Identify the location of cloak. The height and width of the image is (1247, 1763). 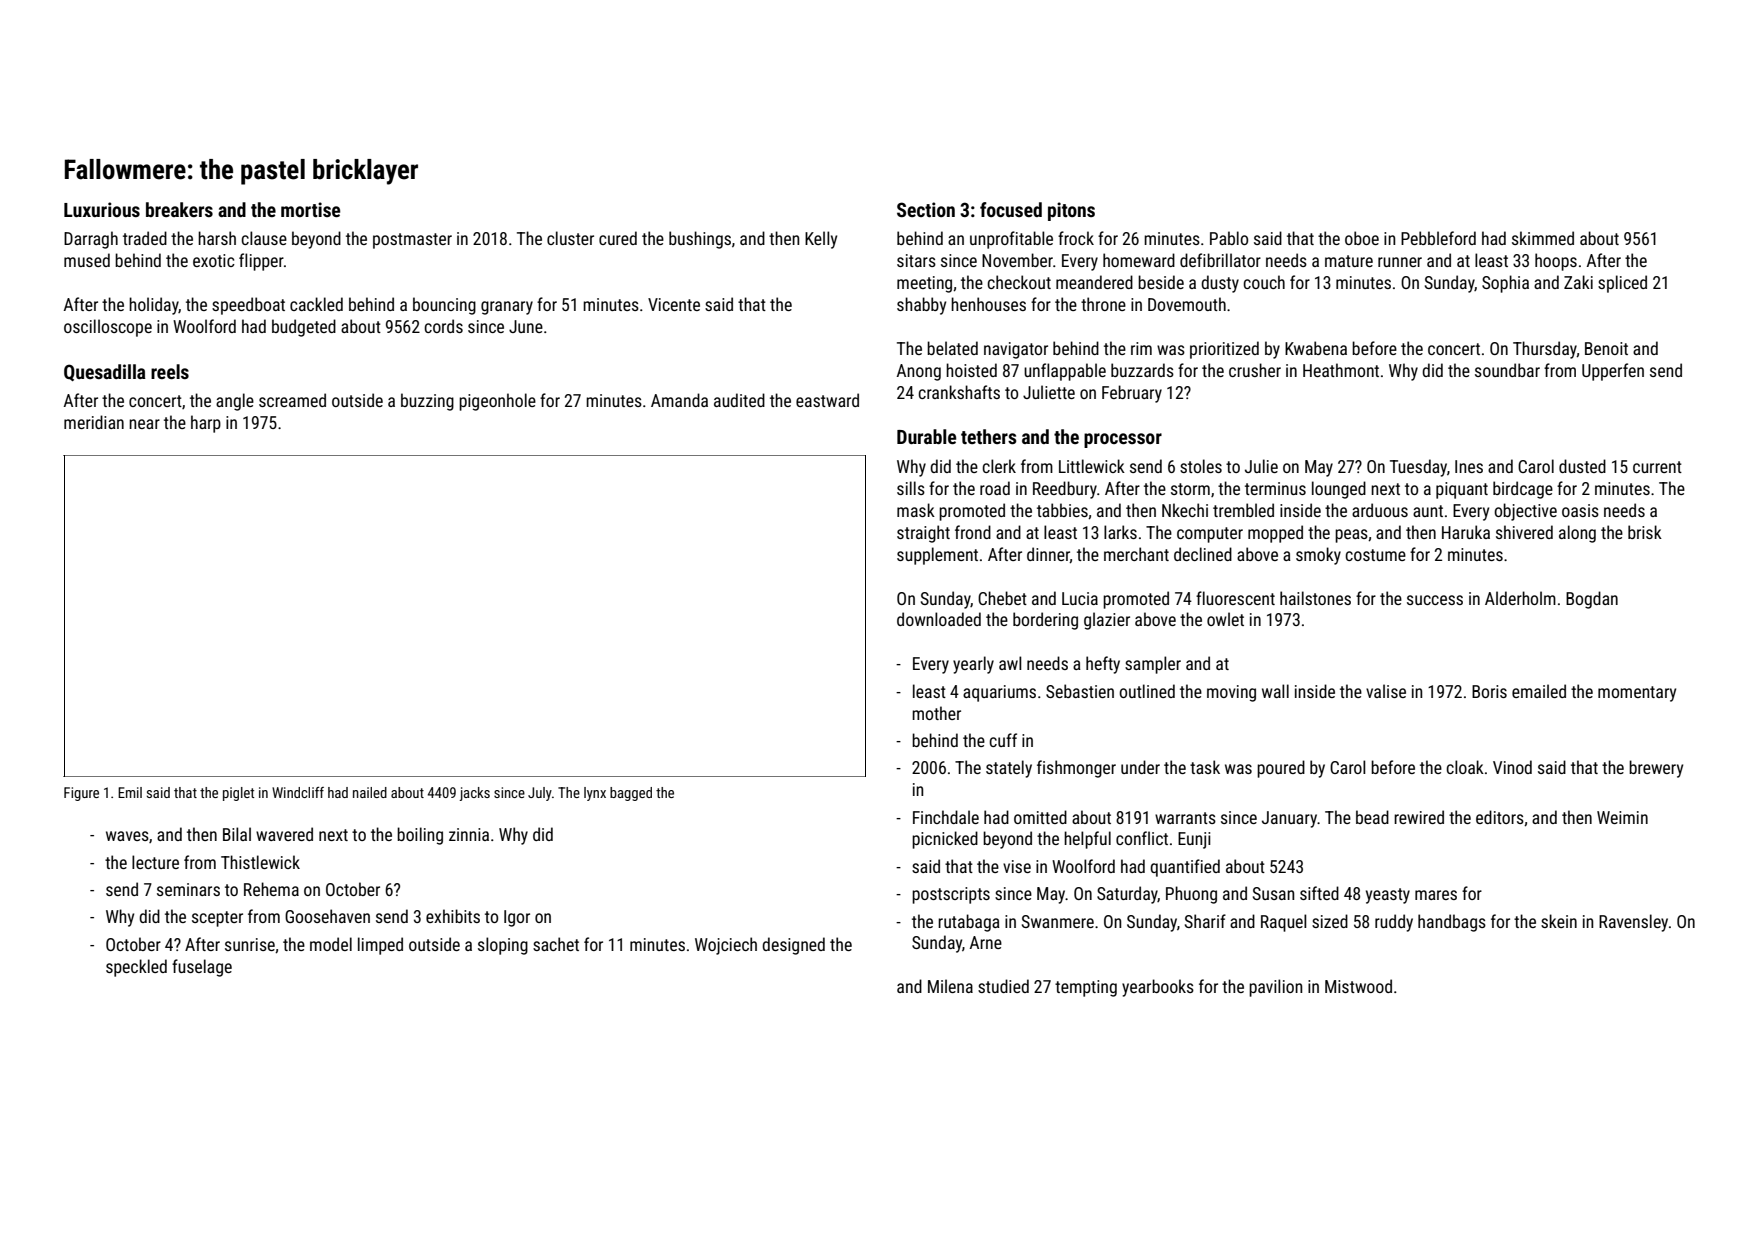
(1465, 767).
